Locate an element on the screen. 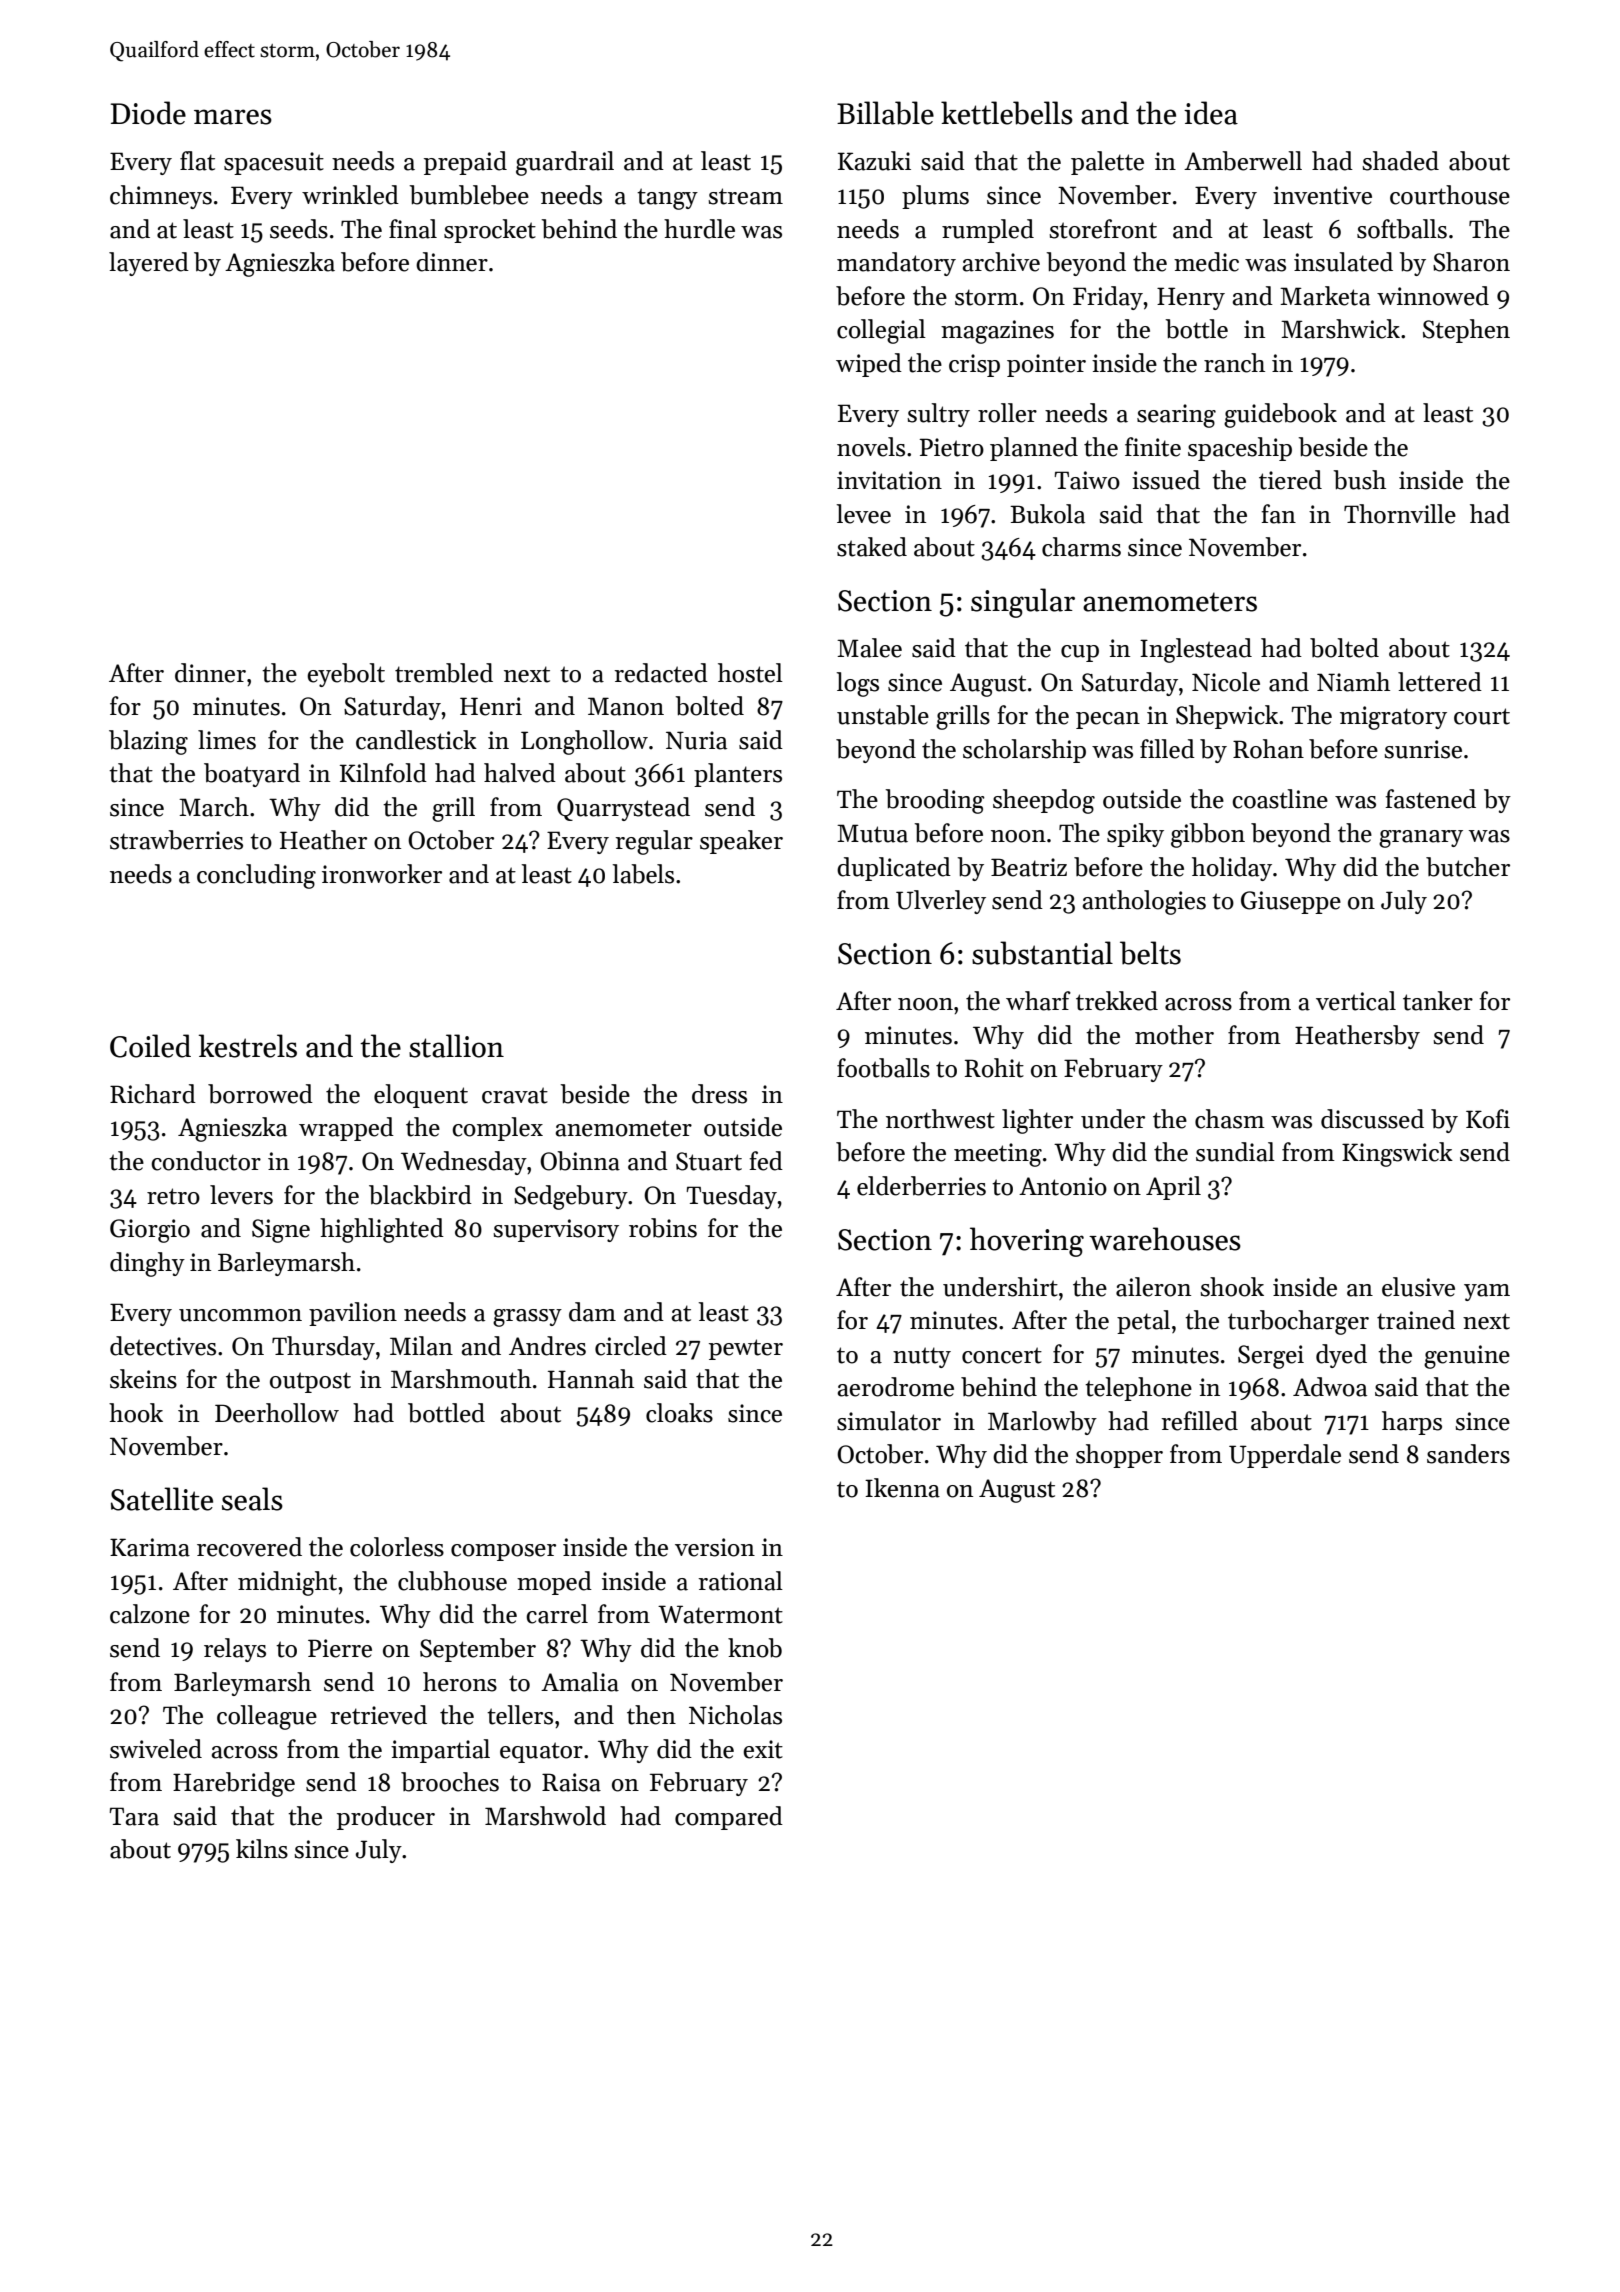  Shepwick is located at coordinates (1227, 717).
